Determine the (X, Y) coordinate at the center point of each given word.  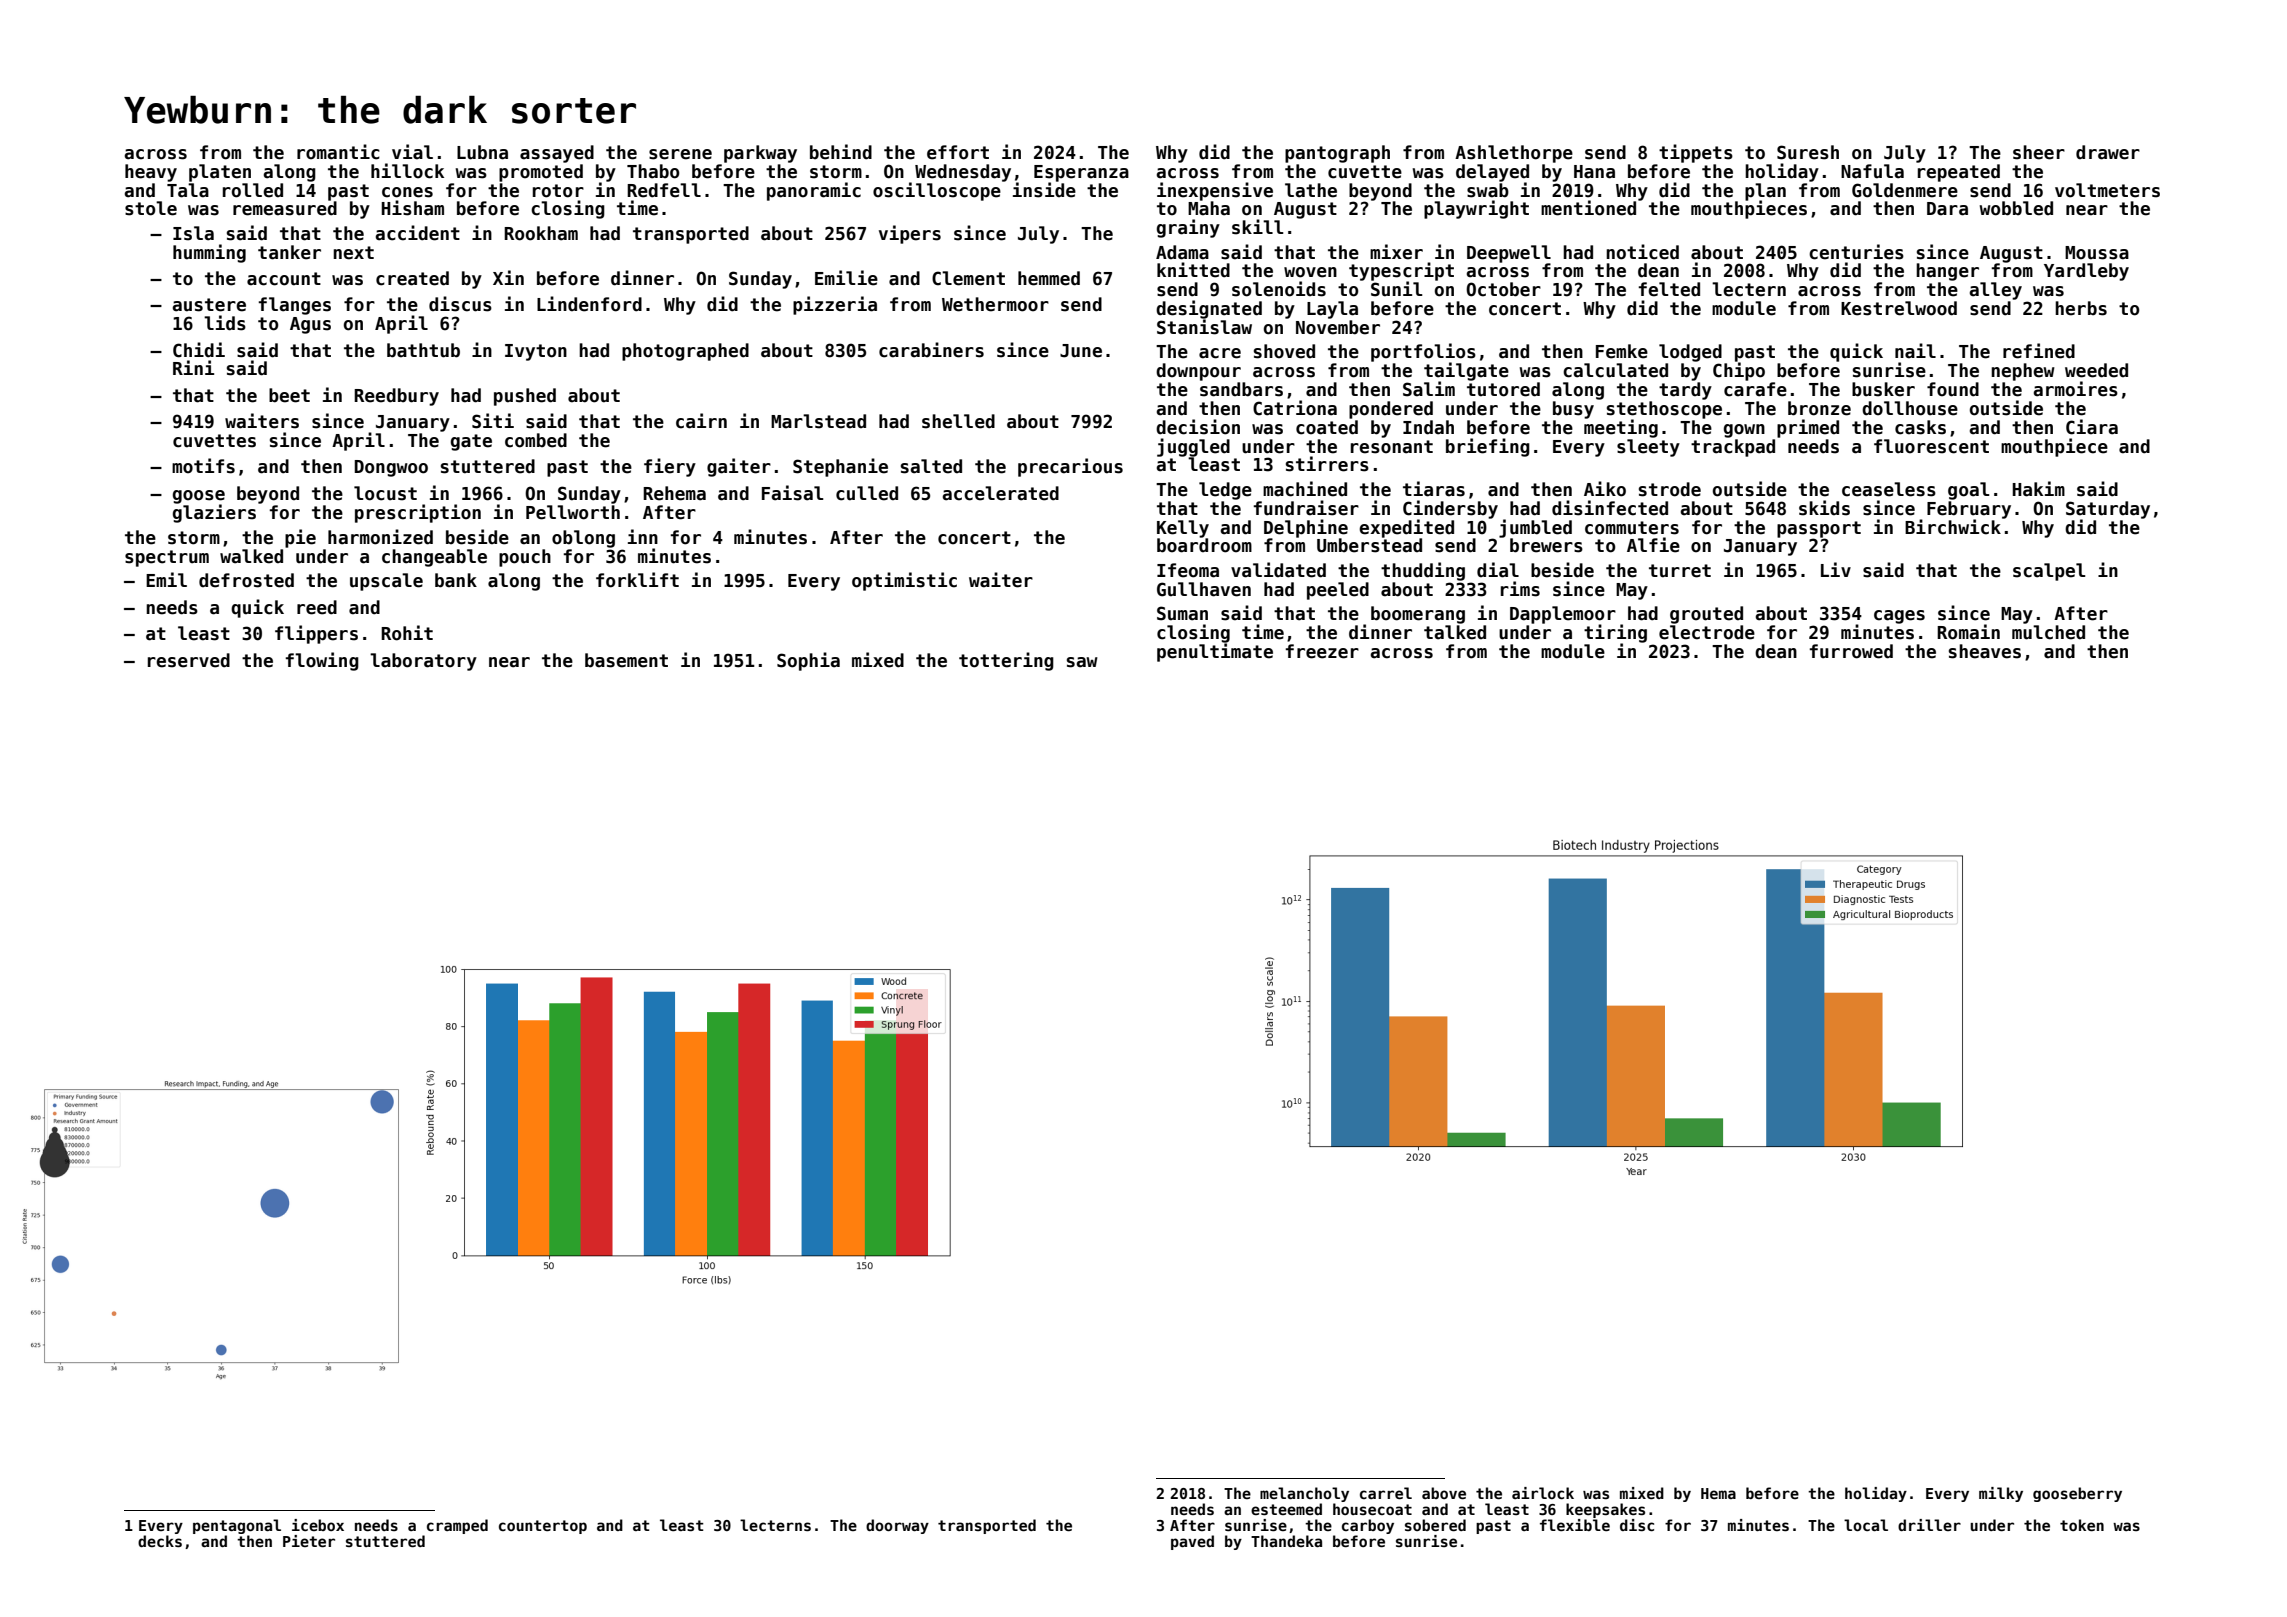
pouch (525, 558)
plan (1765, 192)
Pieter (309, 1541)
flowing (322, 661)
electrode (1707, 632)
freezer (1322, 651)
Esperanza (1081, 173)
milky (2001, 1494)
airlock (1543, 1493)
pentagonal (237, 1526)
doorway (897, 1526)
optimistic (904, 581)
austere (209, 305)
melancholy (1304, 1494)
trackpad (1733, 448)
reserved (189, 660)
